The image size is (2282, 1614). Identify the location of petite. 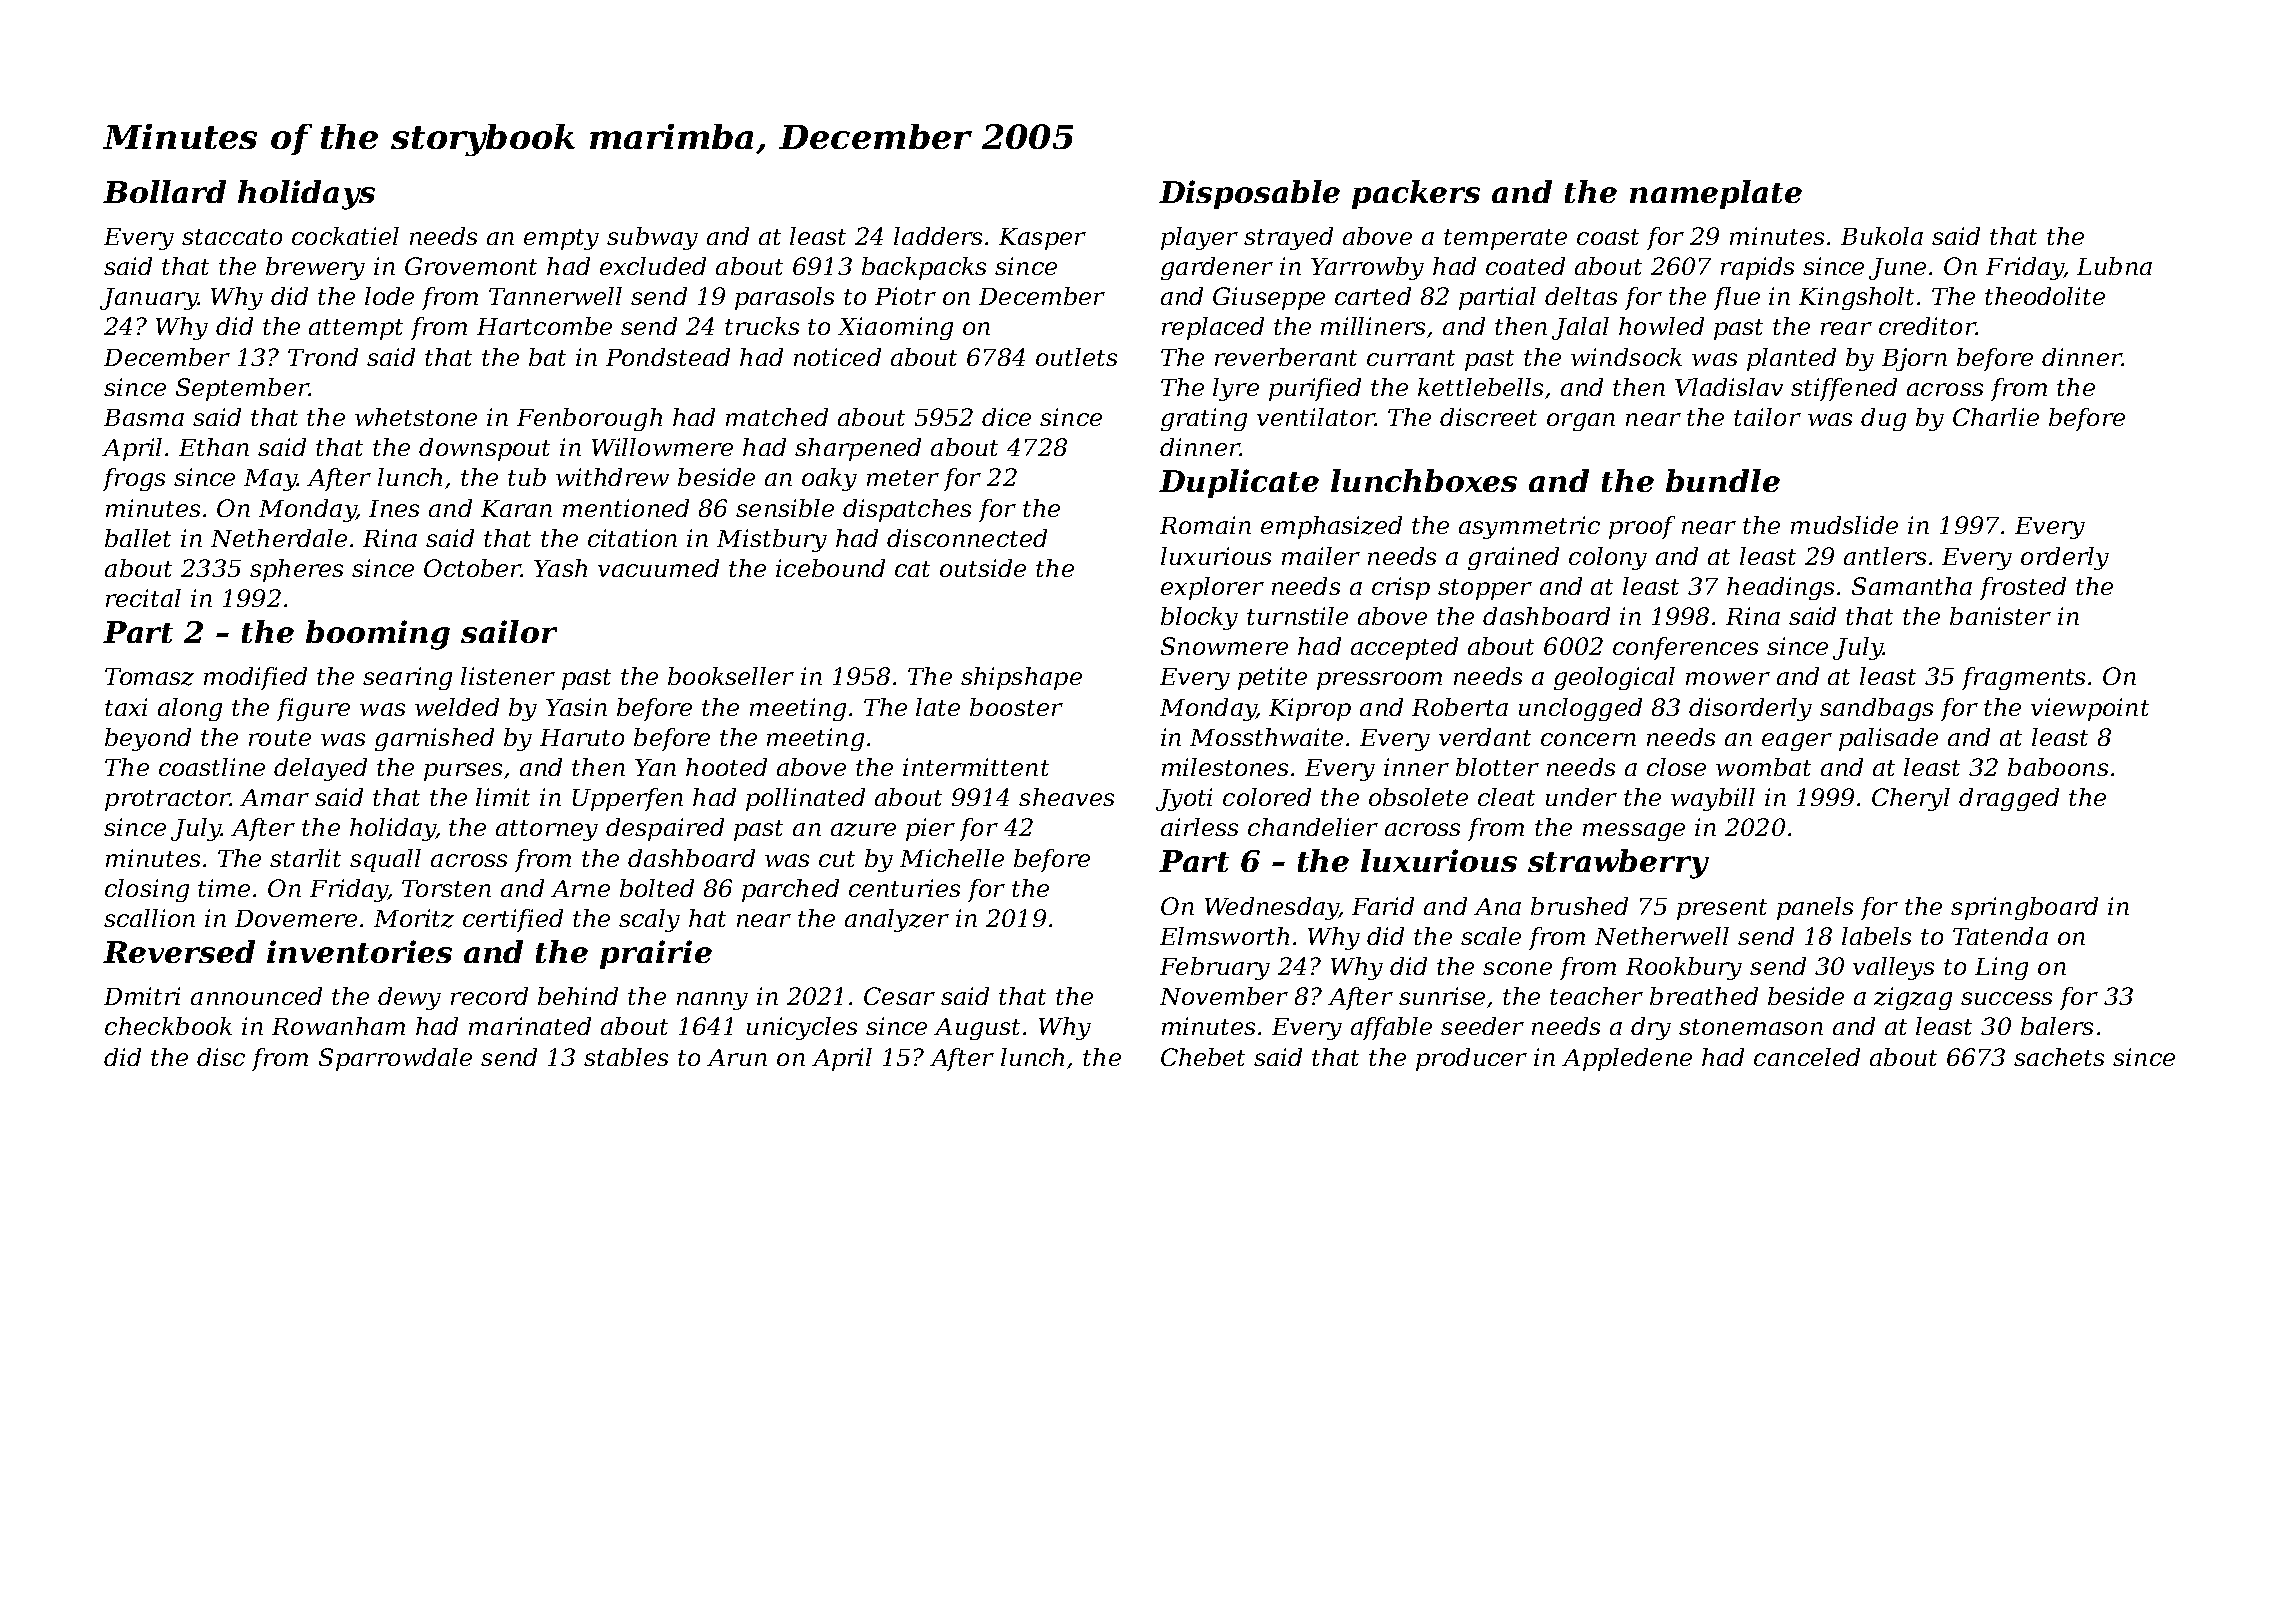
(1272, 678).
